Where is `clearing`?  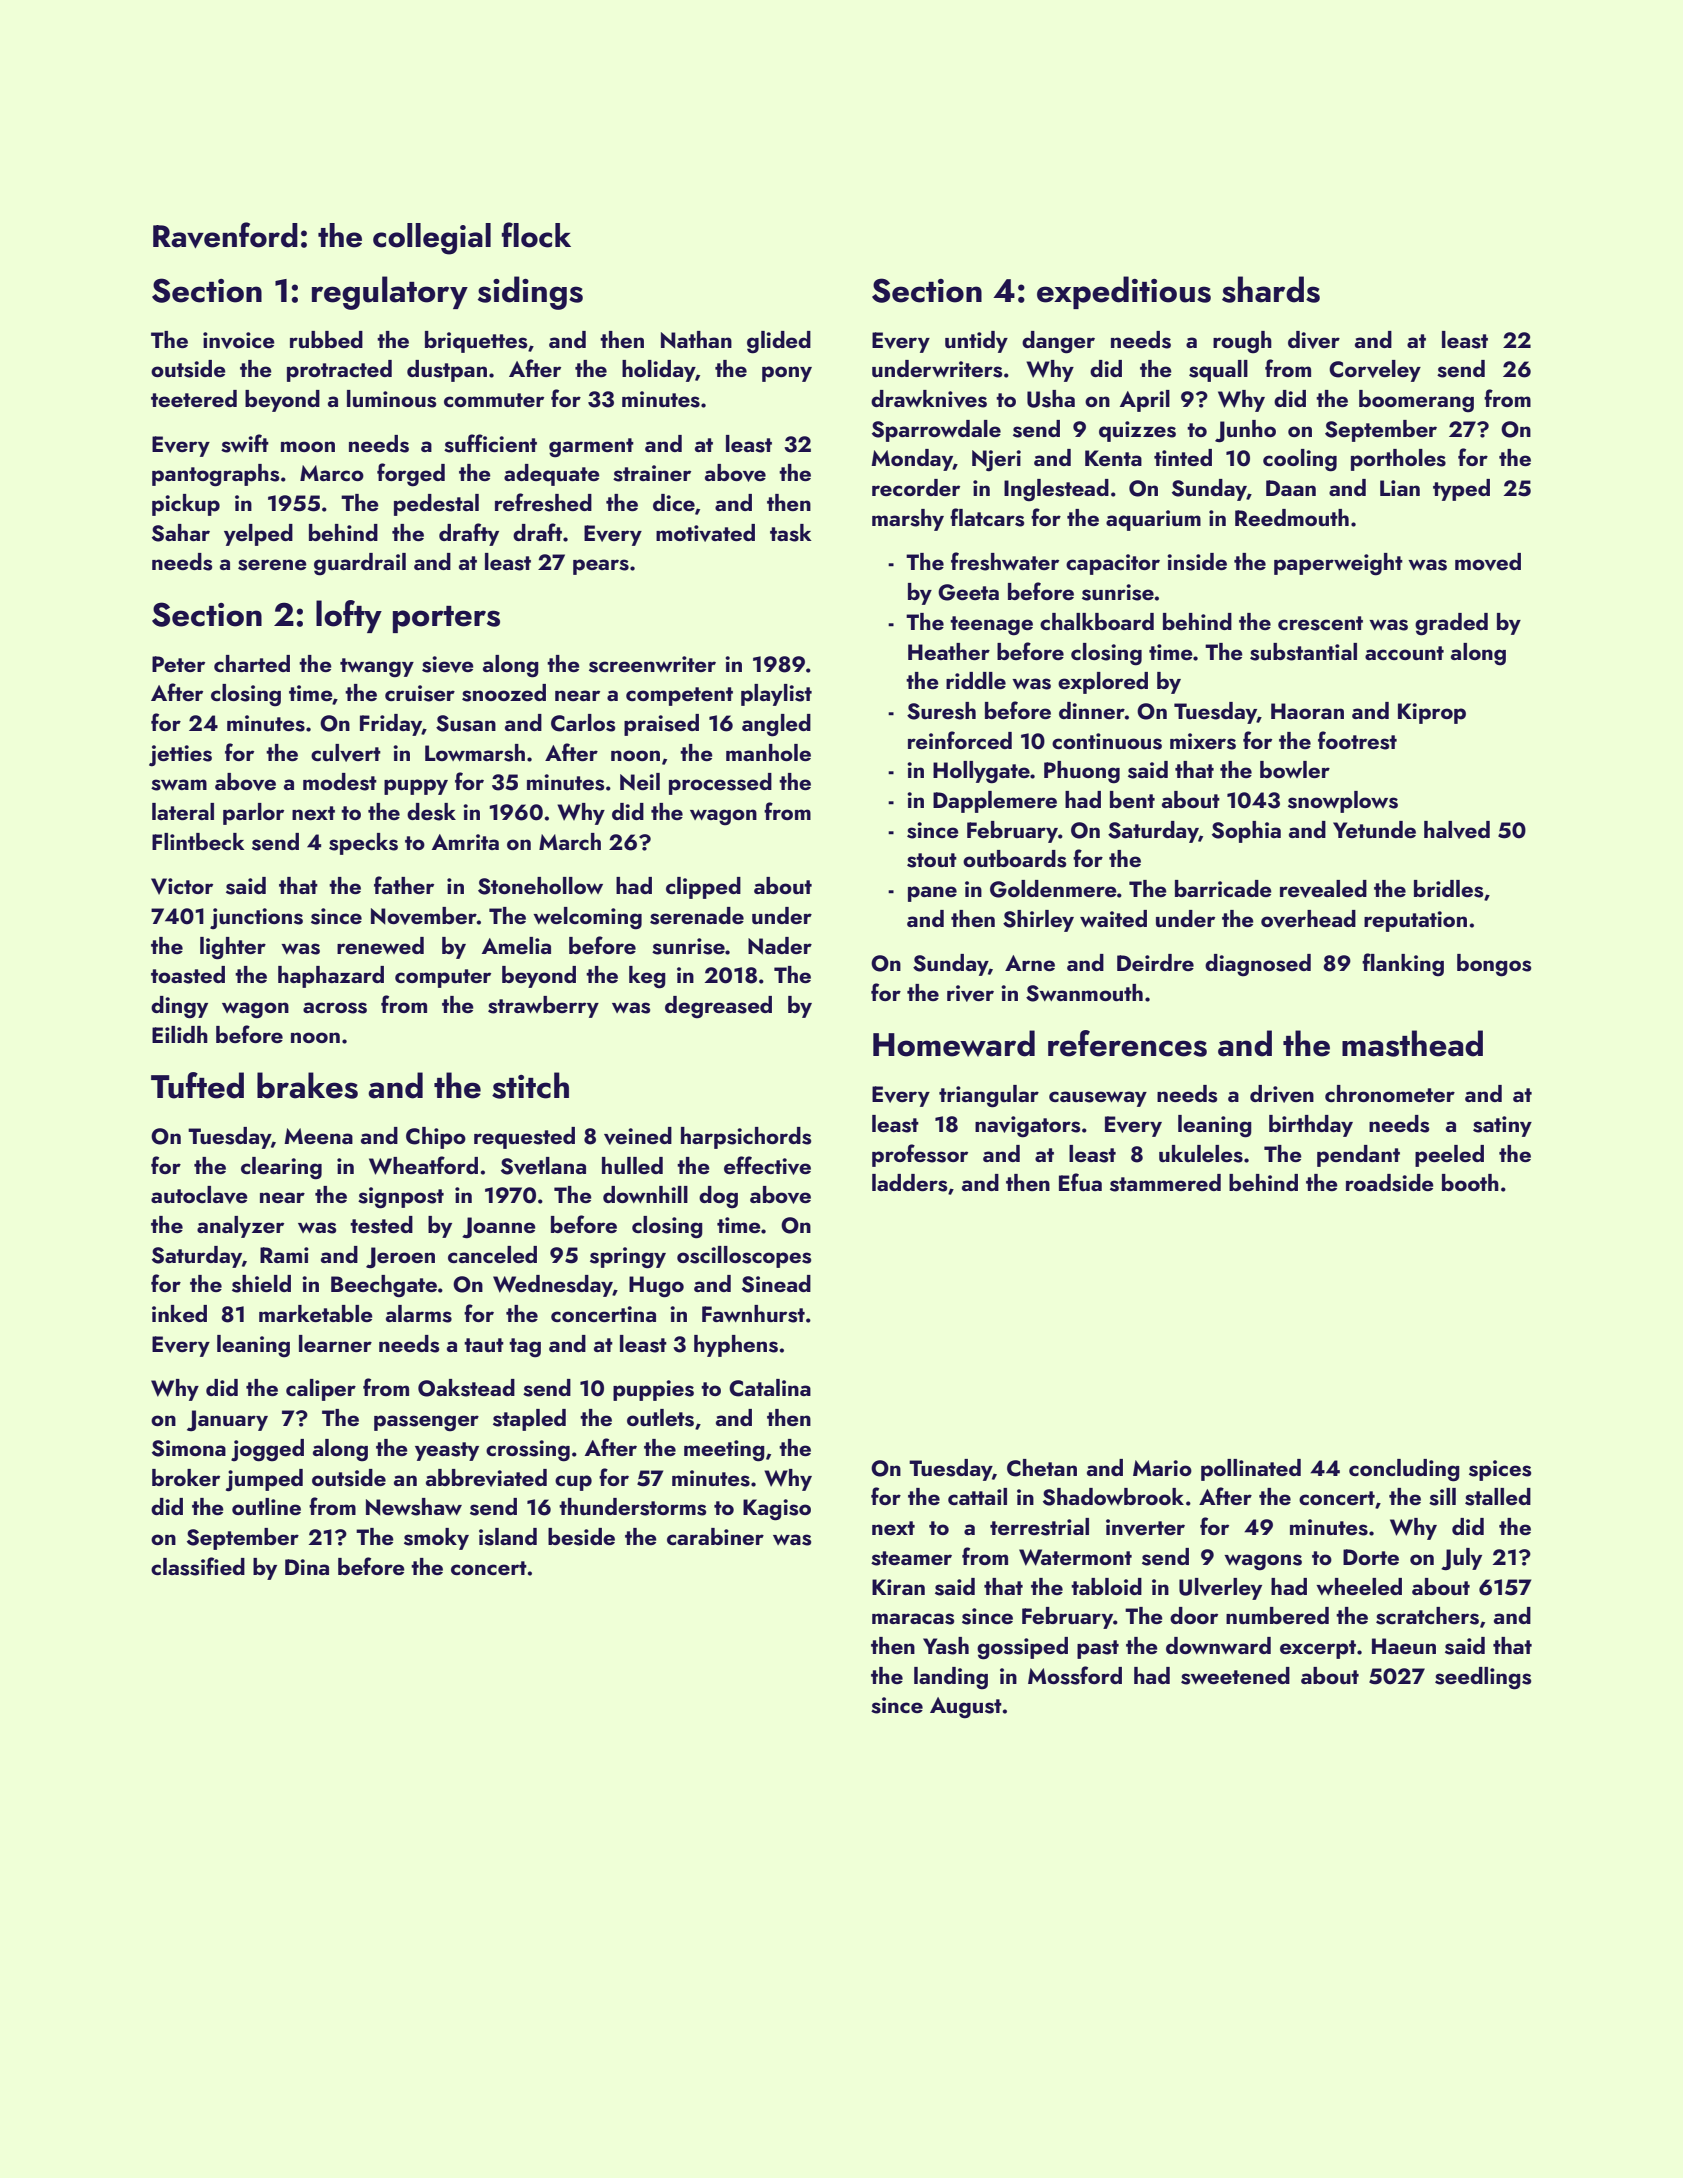 clearing is located at coordinates (281, 1168).
